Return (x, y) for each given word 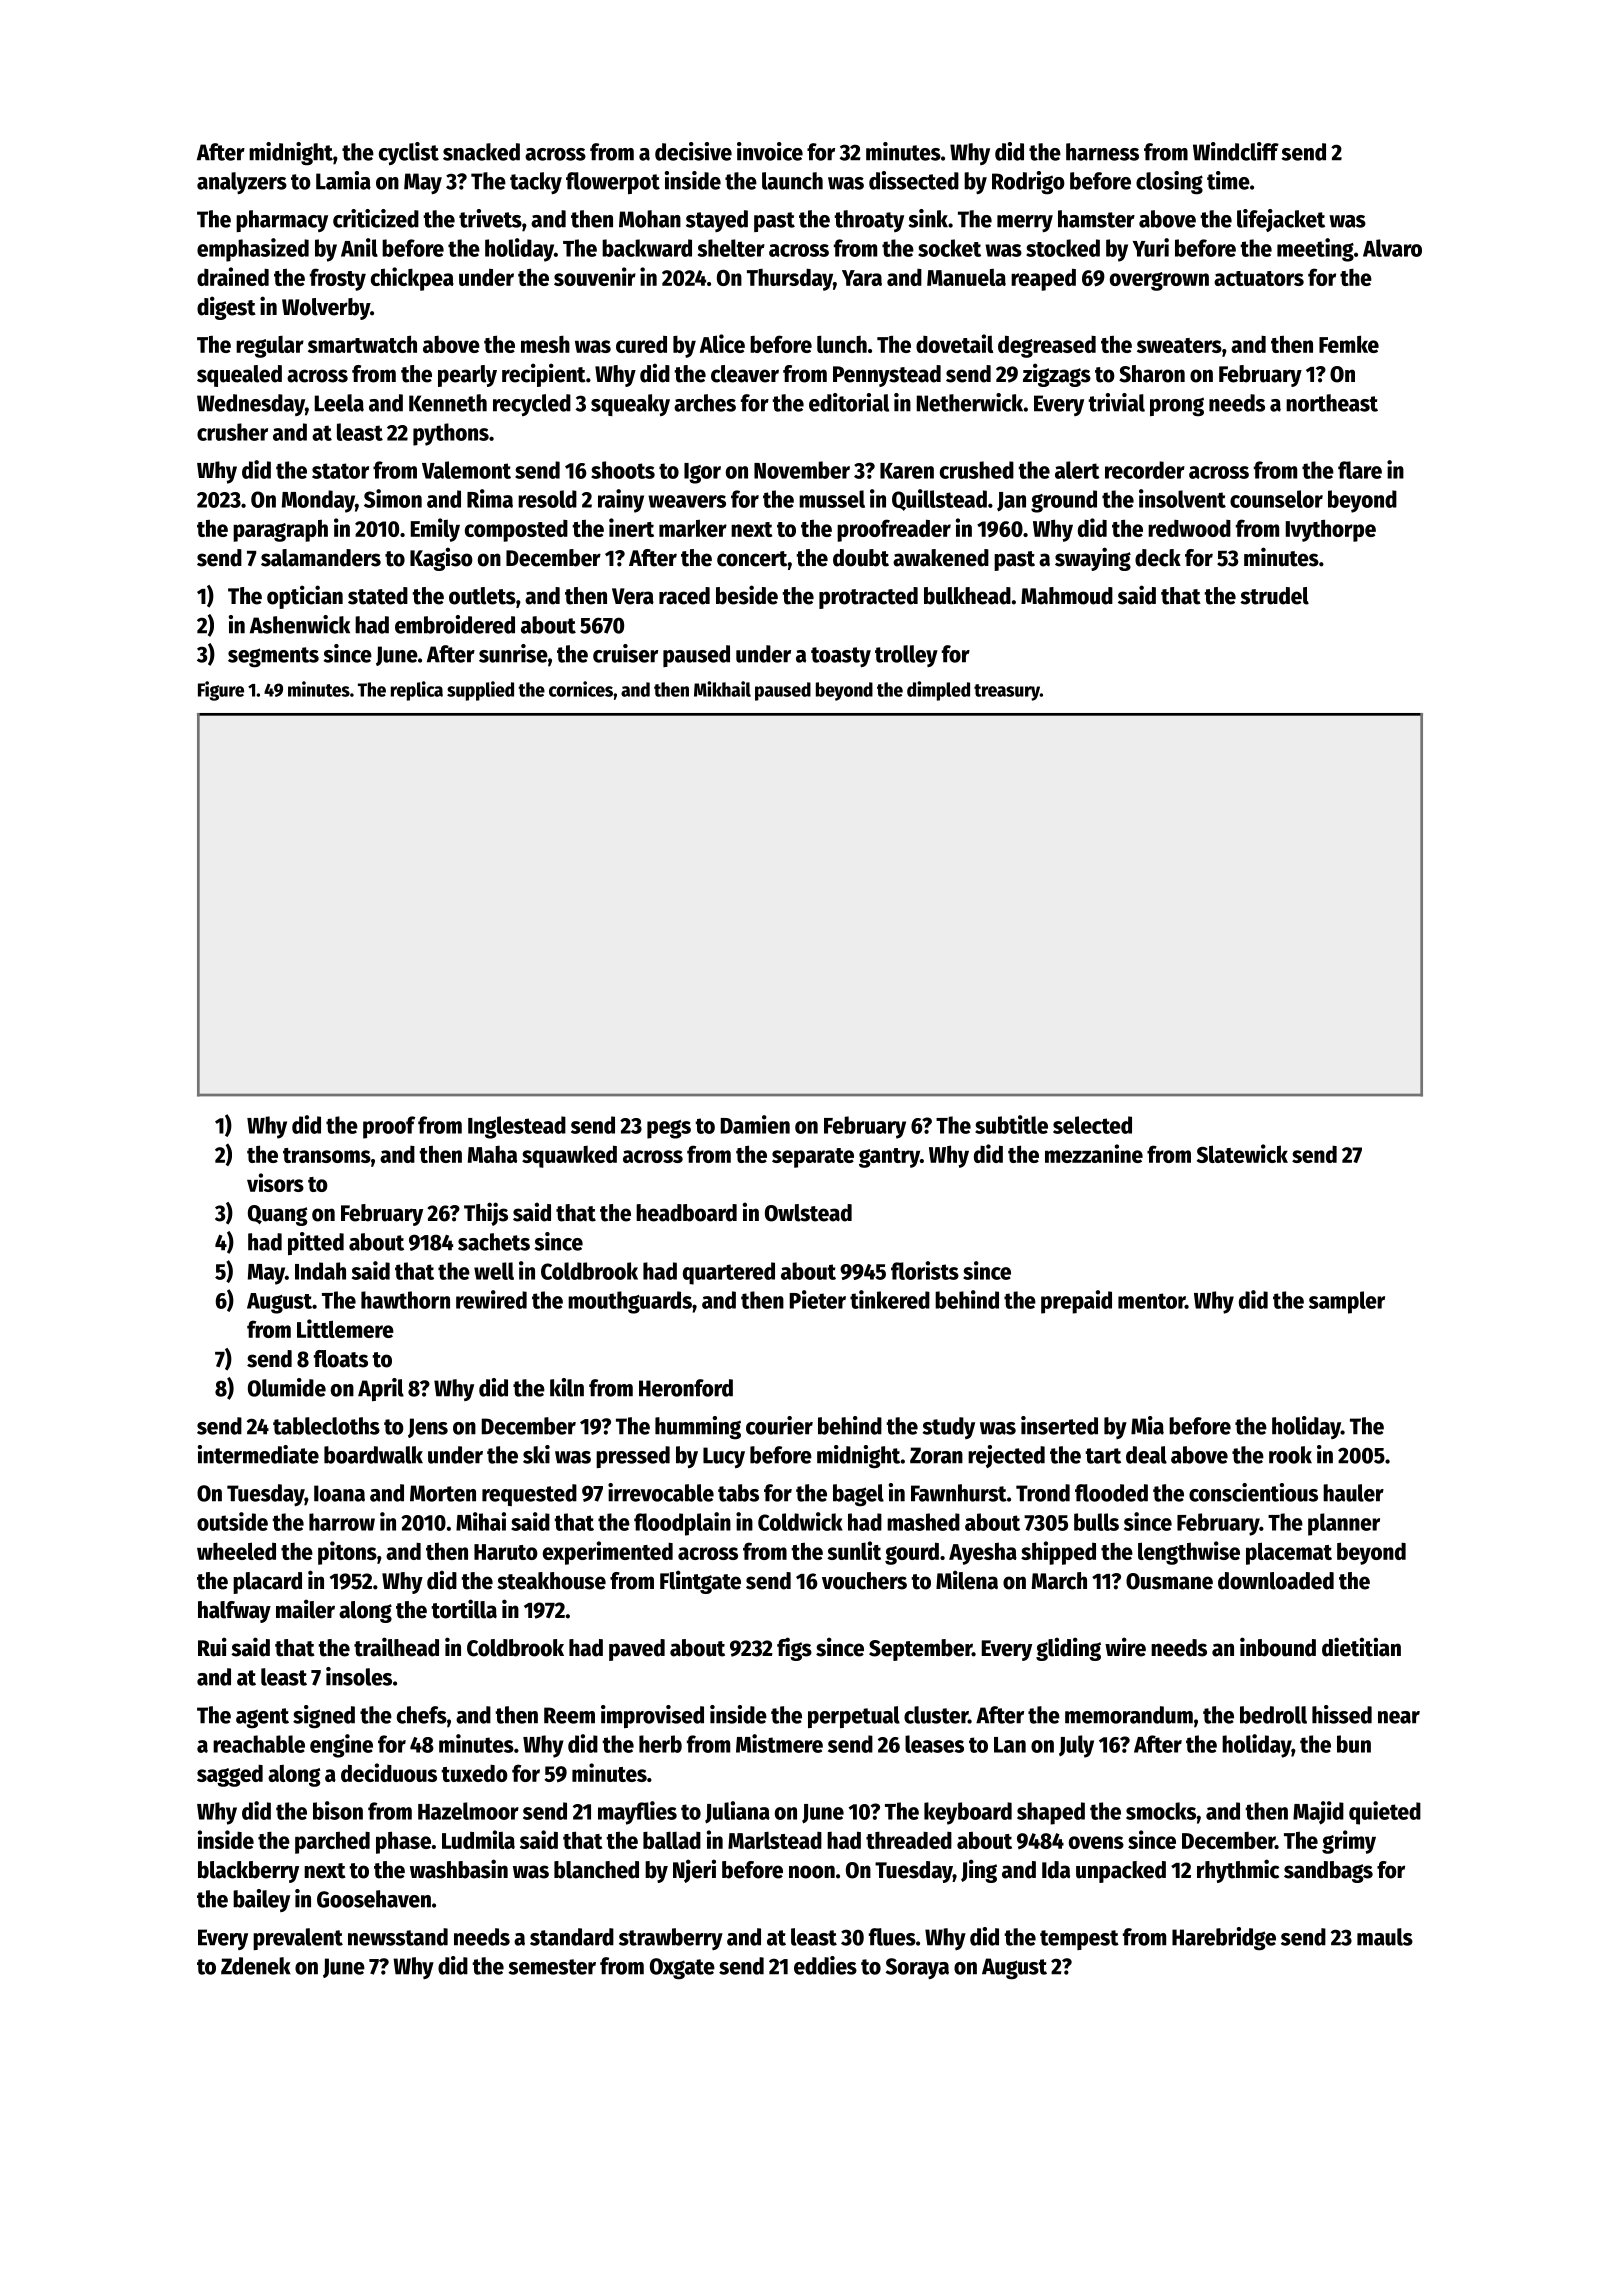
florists (925, 1270)
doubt (861, 558)
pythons (451, 434)
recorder (1145, 470)
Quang (278, 1215)
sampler (1347, 1302)
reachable (259, 1744)
